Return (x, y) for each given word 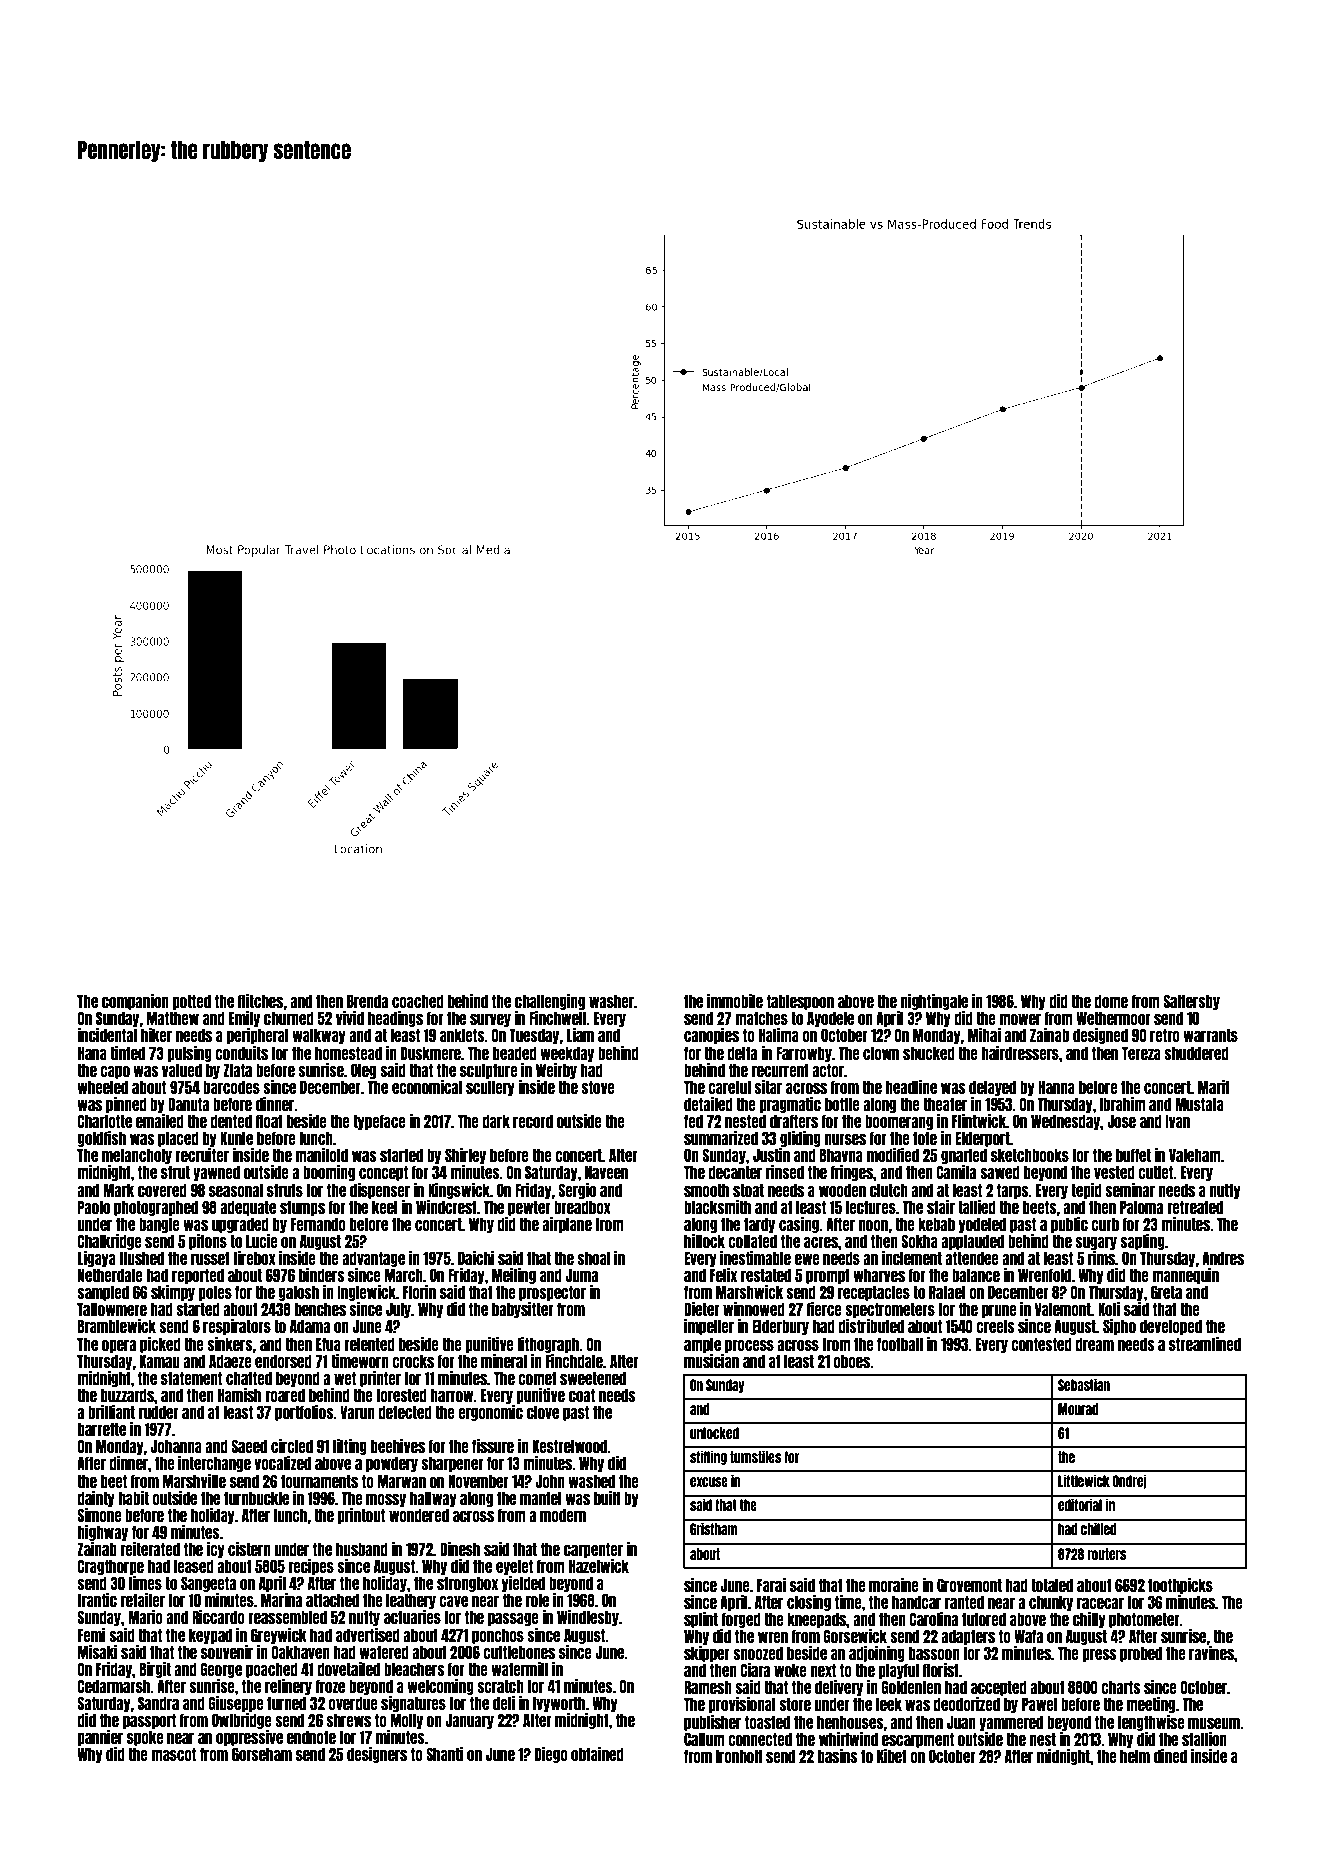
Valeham (1195, 1155)
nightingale (934, 1002)
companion (135, 1002)
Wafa (1028, 1636)
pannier (100, 1738)
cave (453, 1601)
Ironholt (739, 1756)
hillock (704, 1241)
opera (119, 1346)
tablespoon (800, 1002)
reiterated (150, 1549)
